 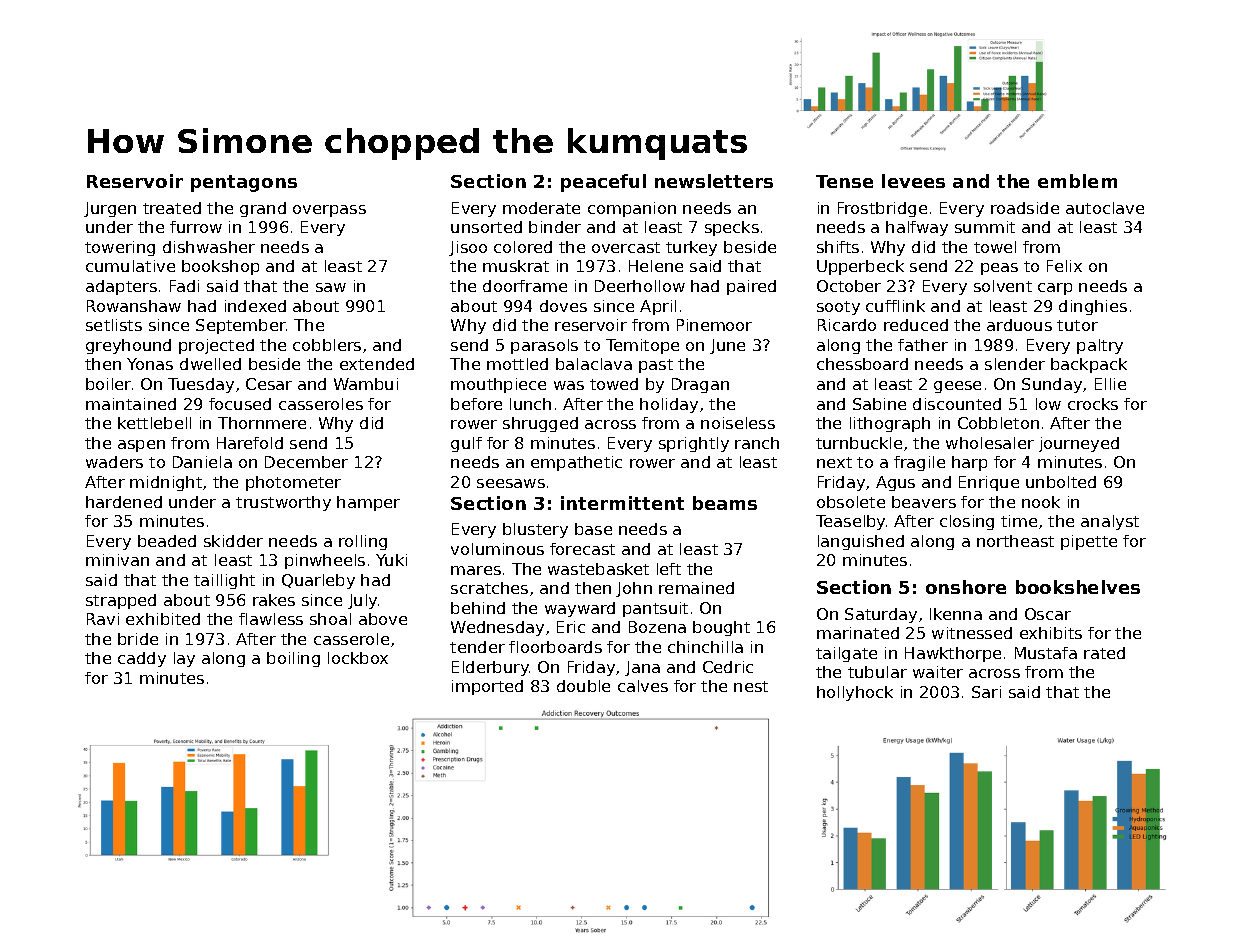 I want to click on Sari, so click(x=986, y=692).
